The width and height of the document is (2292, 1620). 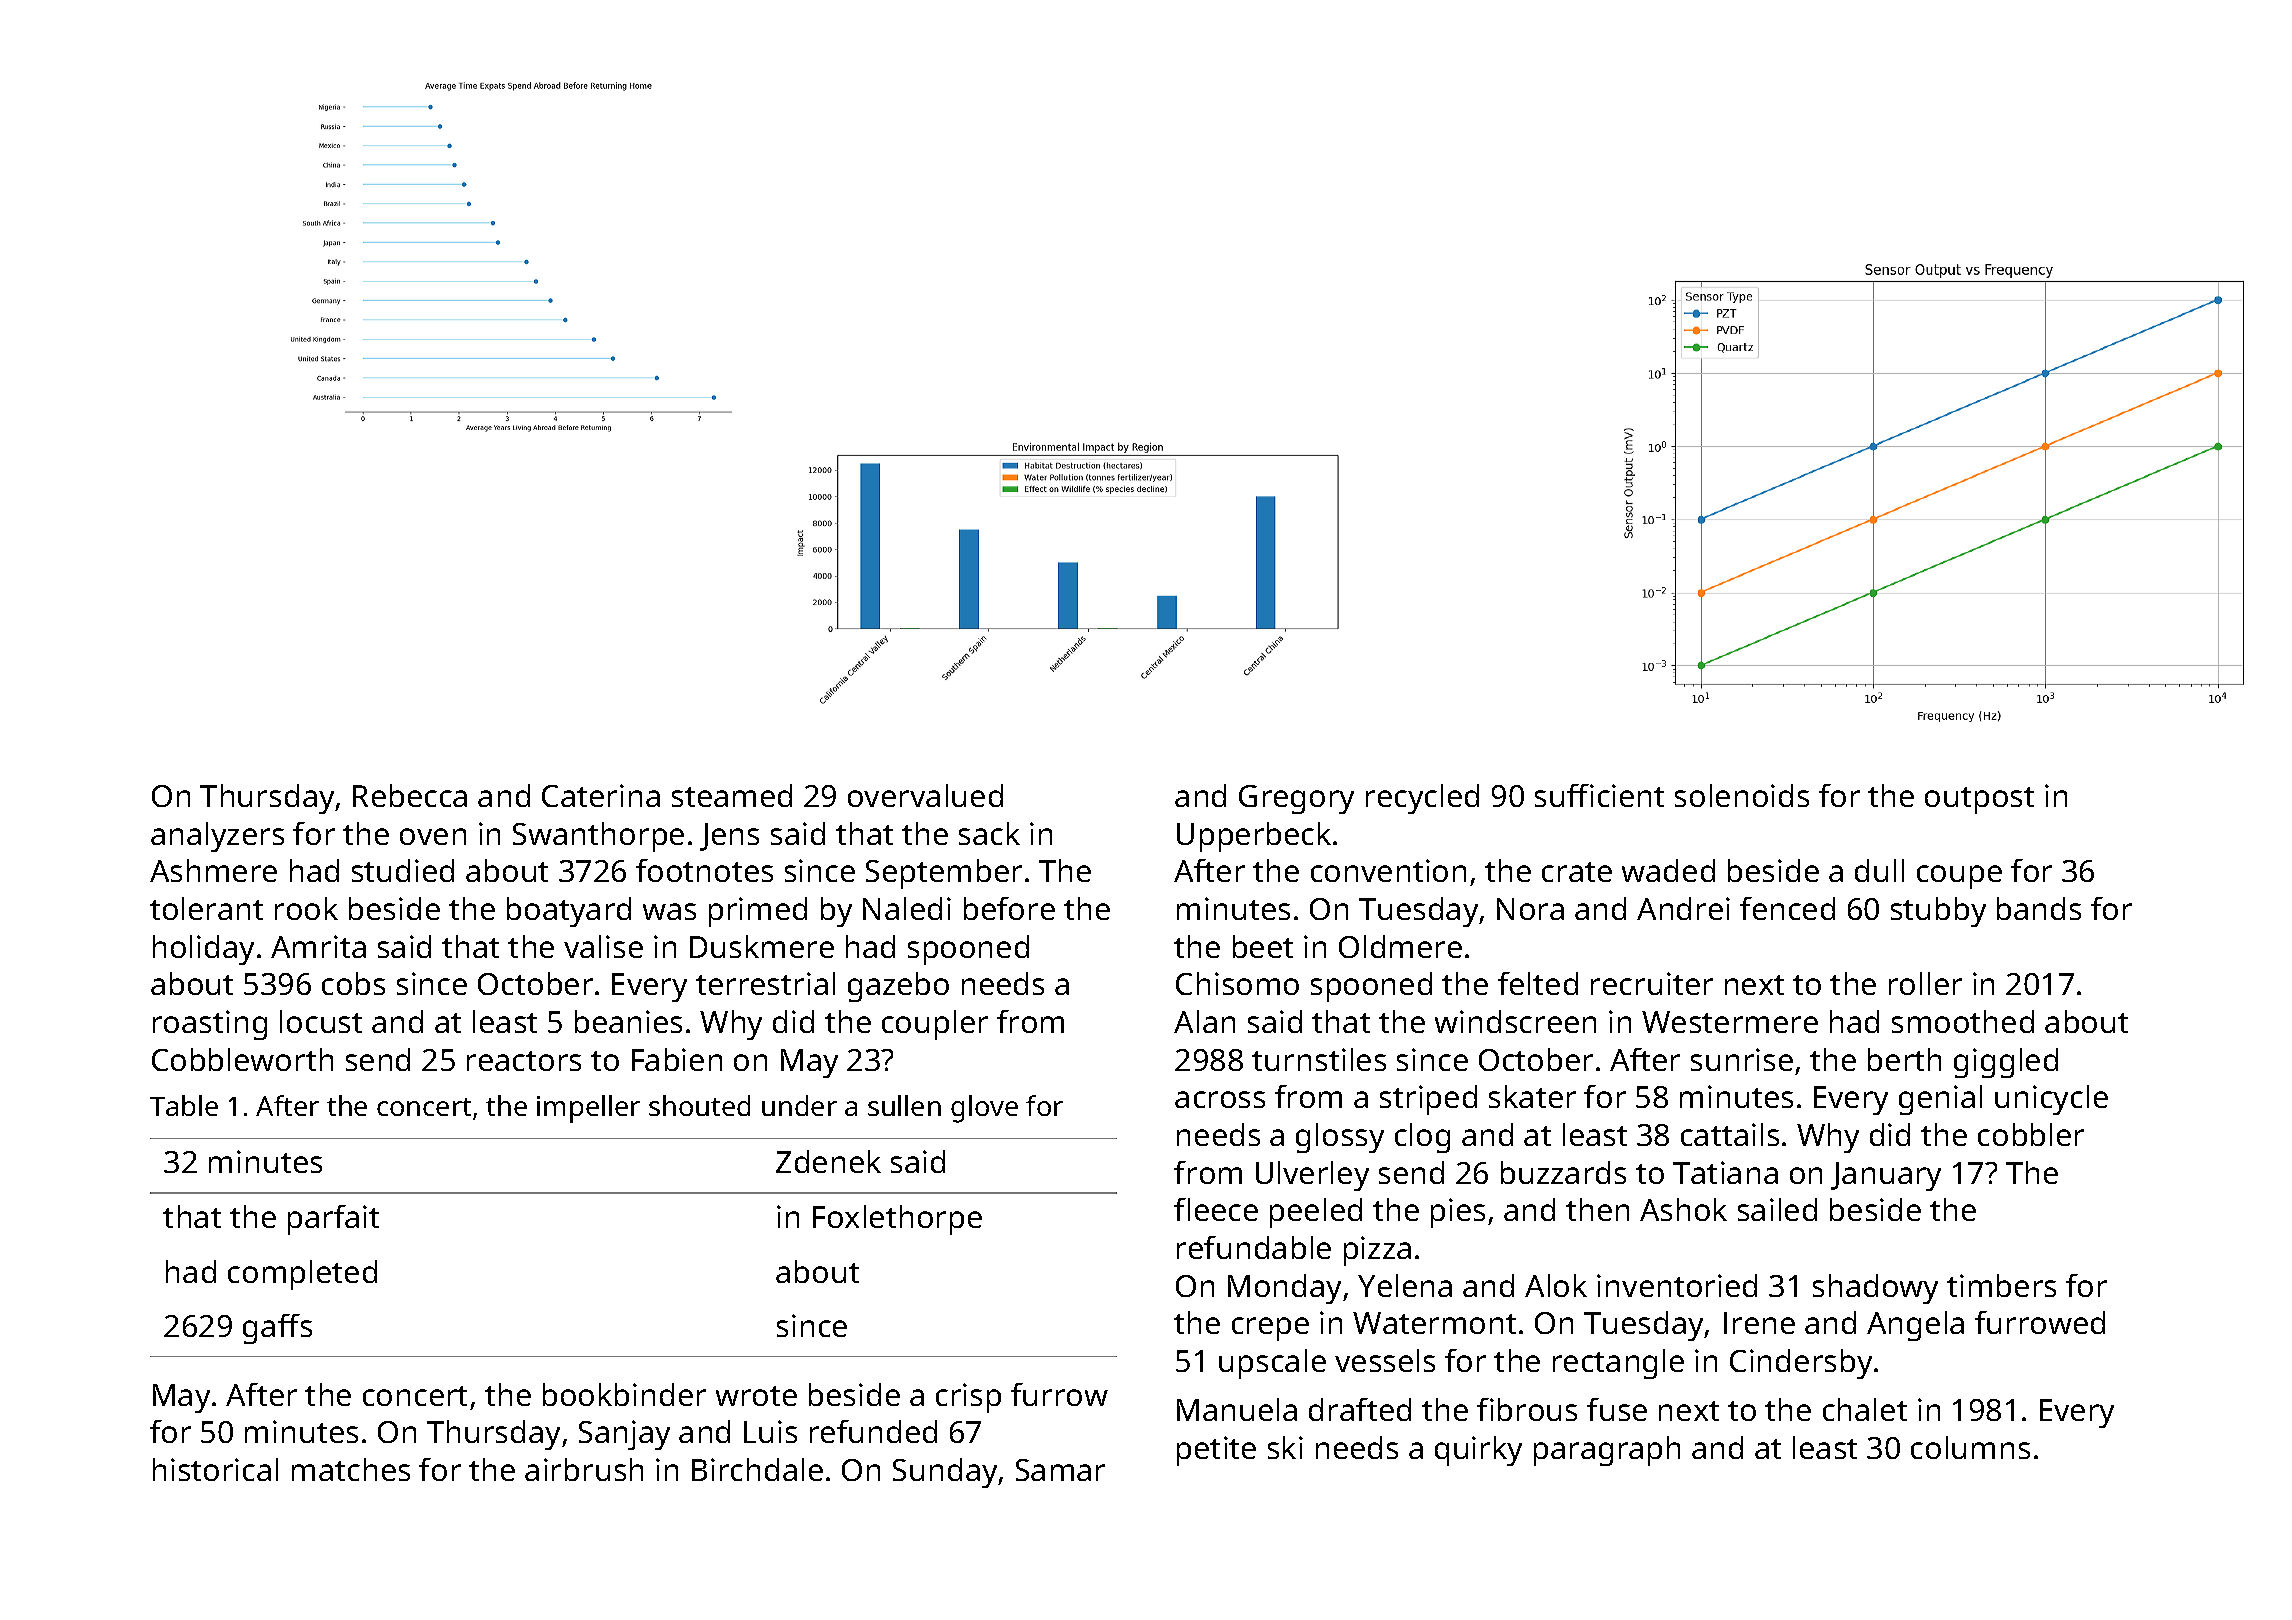 What do you see at coordinates (588, 1109) in the document?
I see `impeller` at bounding box center [588, 1109].
